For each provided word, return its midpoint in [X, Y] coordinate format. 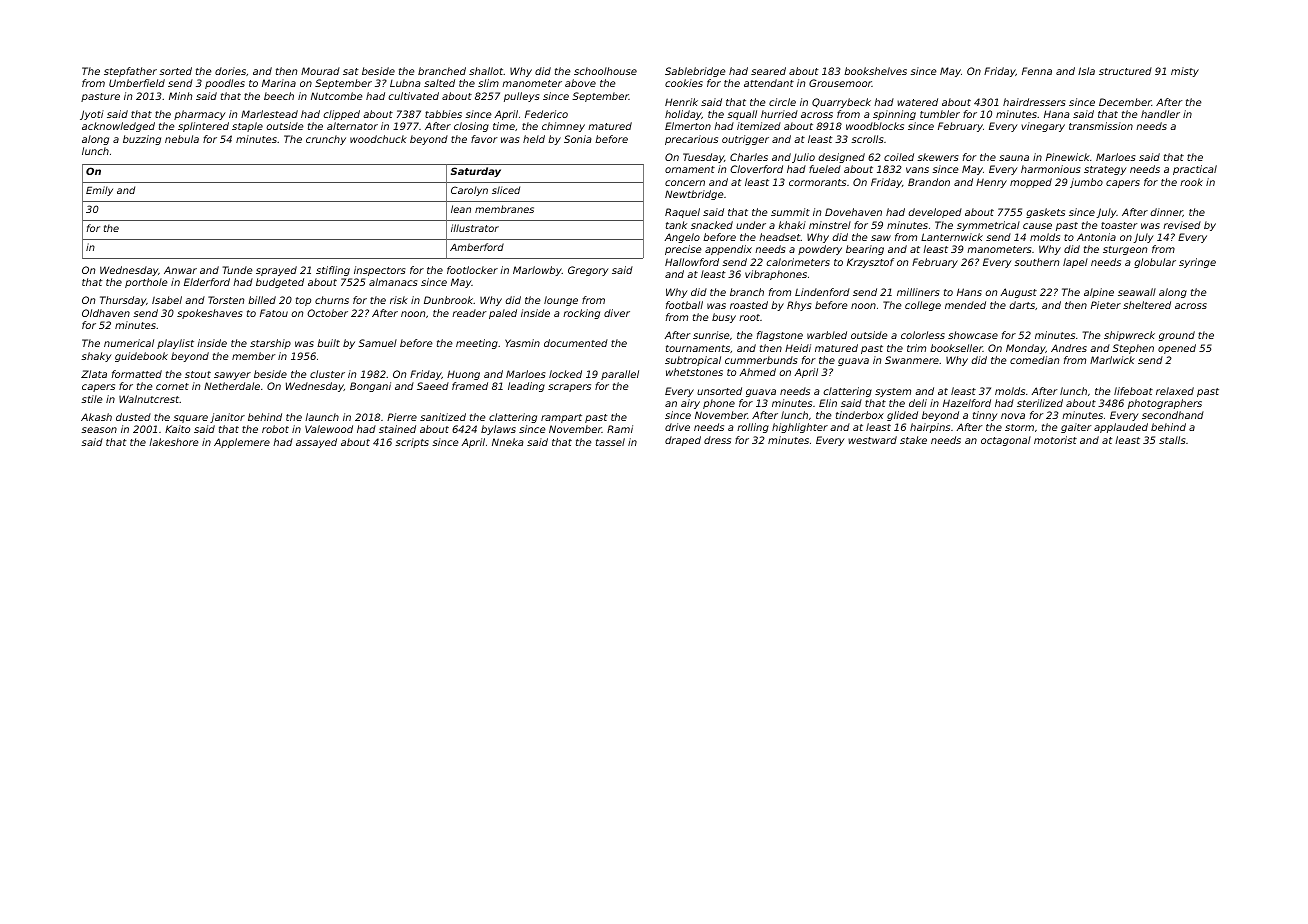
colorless [923, 335]
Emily [99, 191]
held [534, 139]
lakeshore [174, 442]
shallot [486, 71]
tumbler [940, 114]
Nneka [508, 442]
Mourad [320, 71]
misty [1185, 72]
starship [270, 344]
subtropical [693, 361]
